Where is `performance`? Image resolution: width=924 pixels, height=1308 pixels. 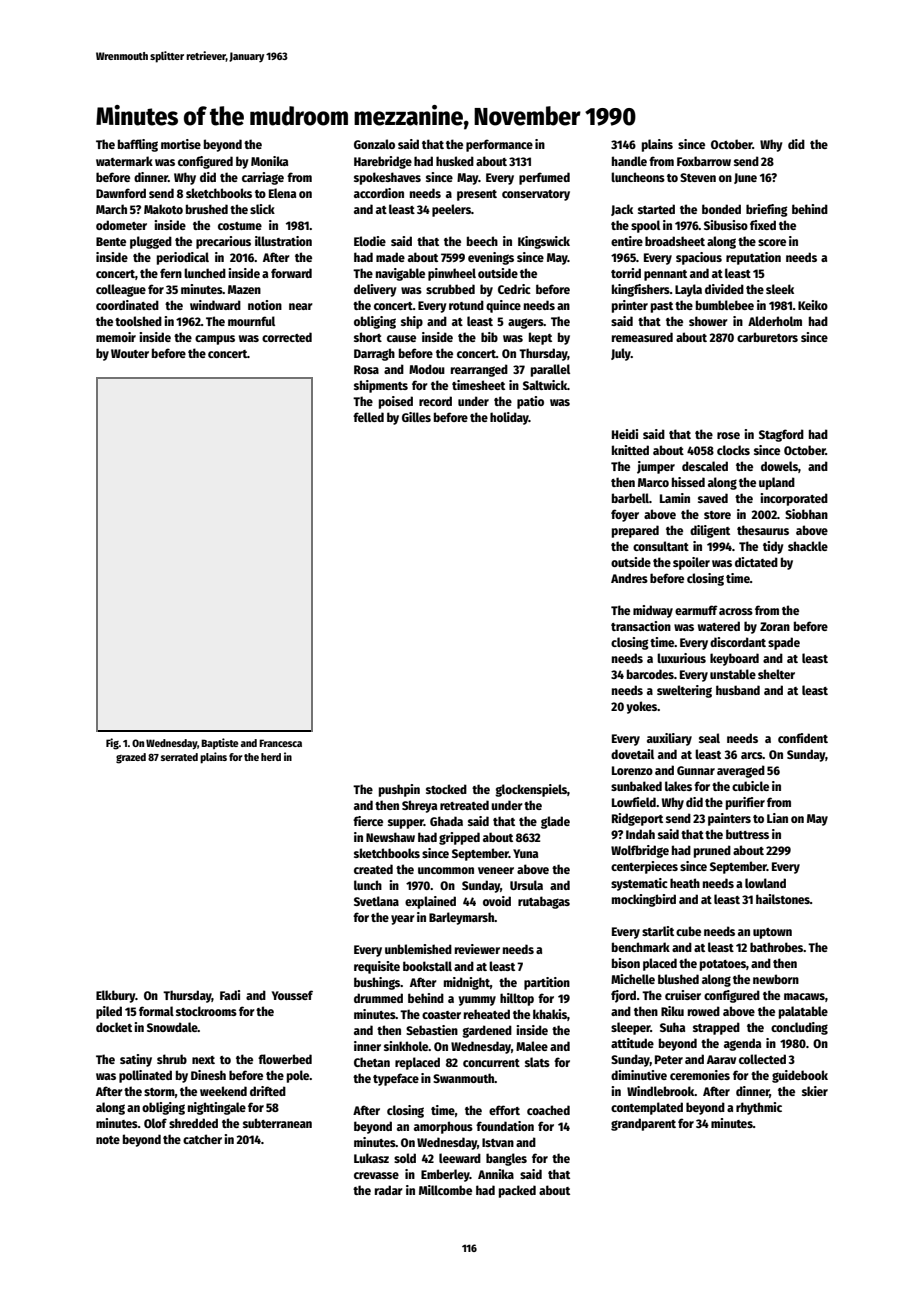
performance is located at coordinates (499, 145).
